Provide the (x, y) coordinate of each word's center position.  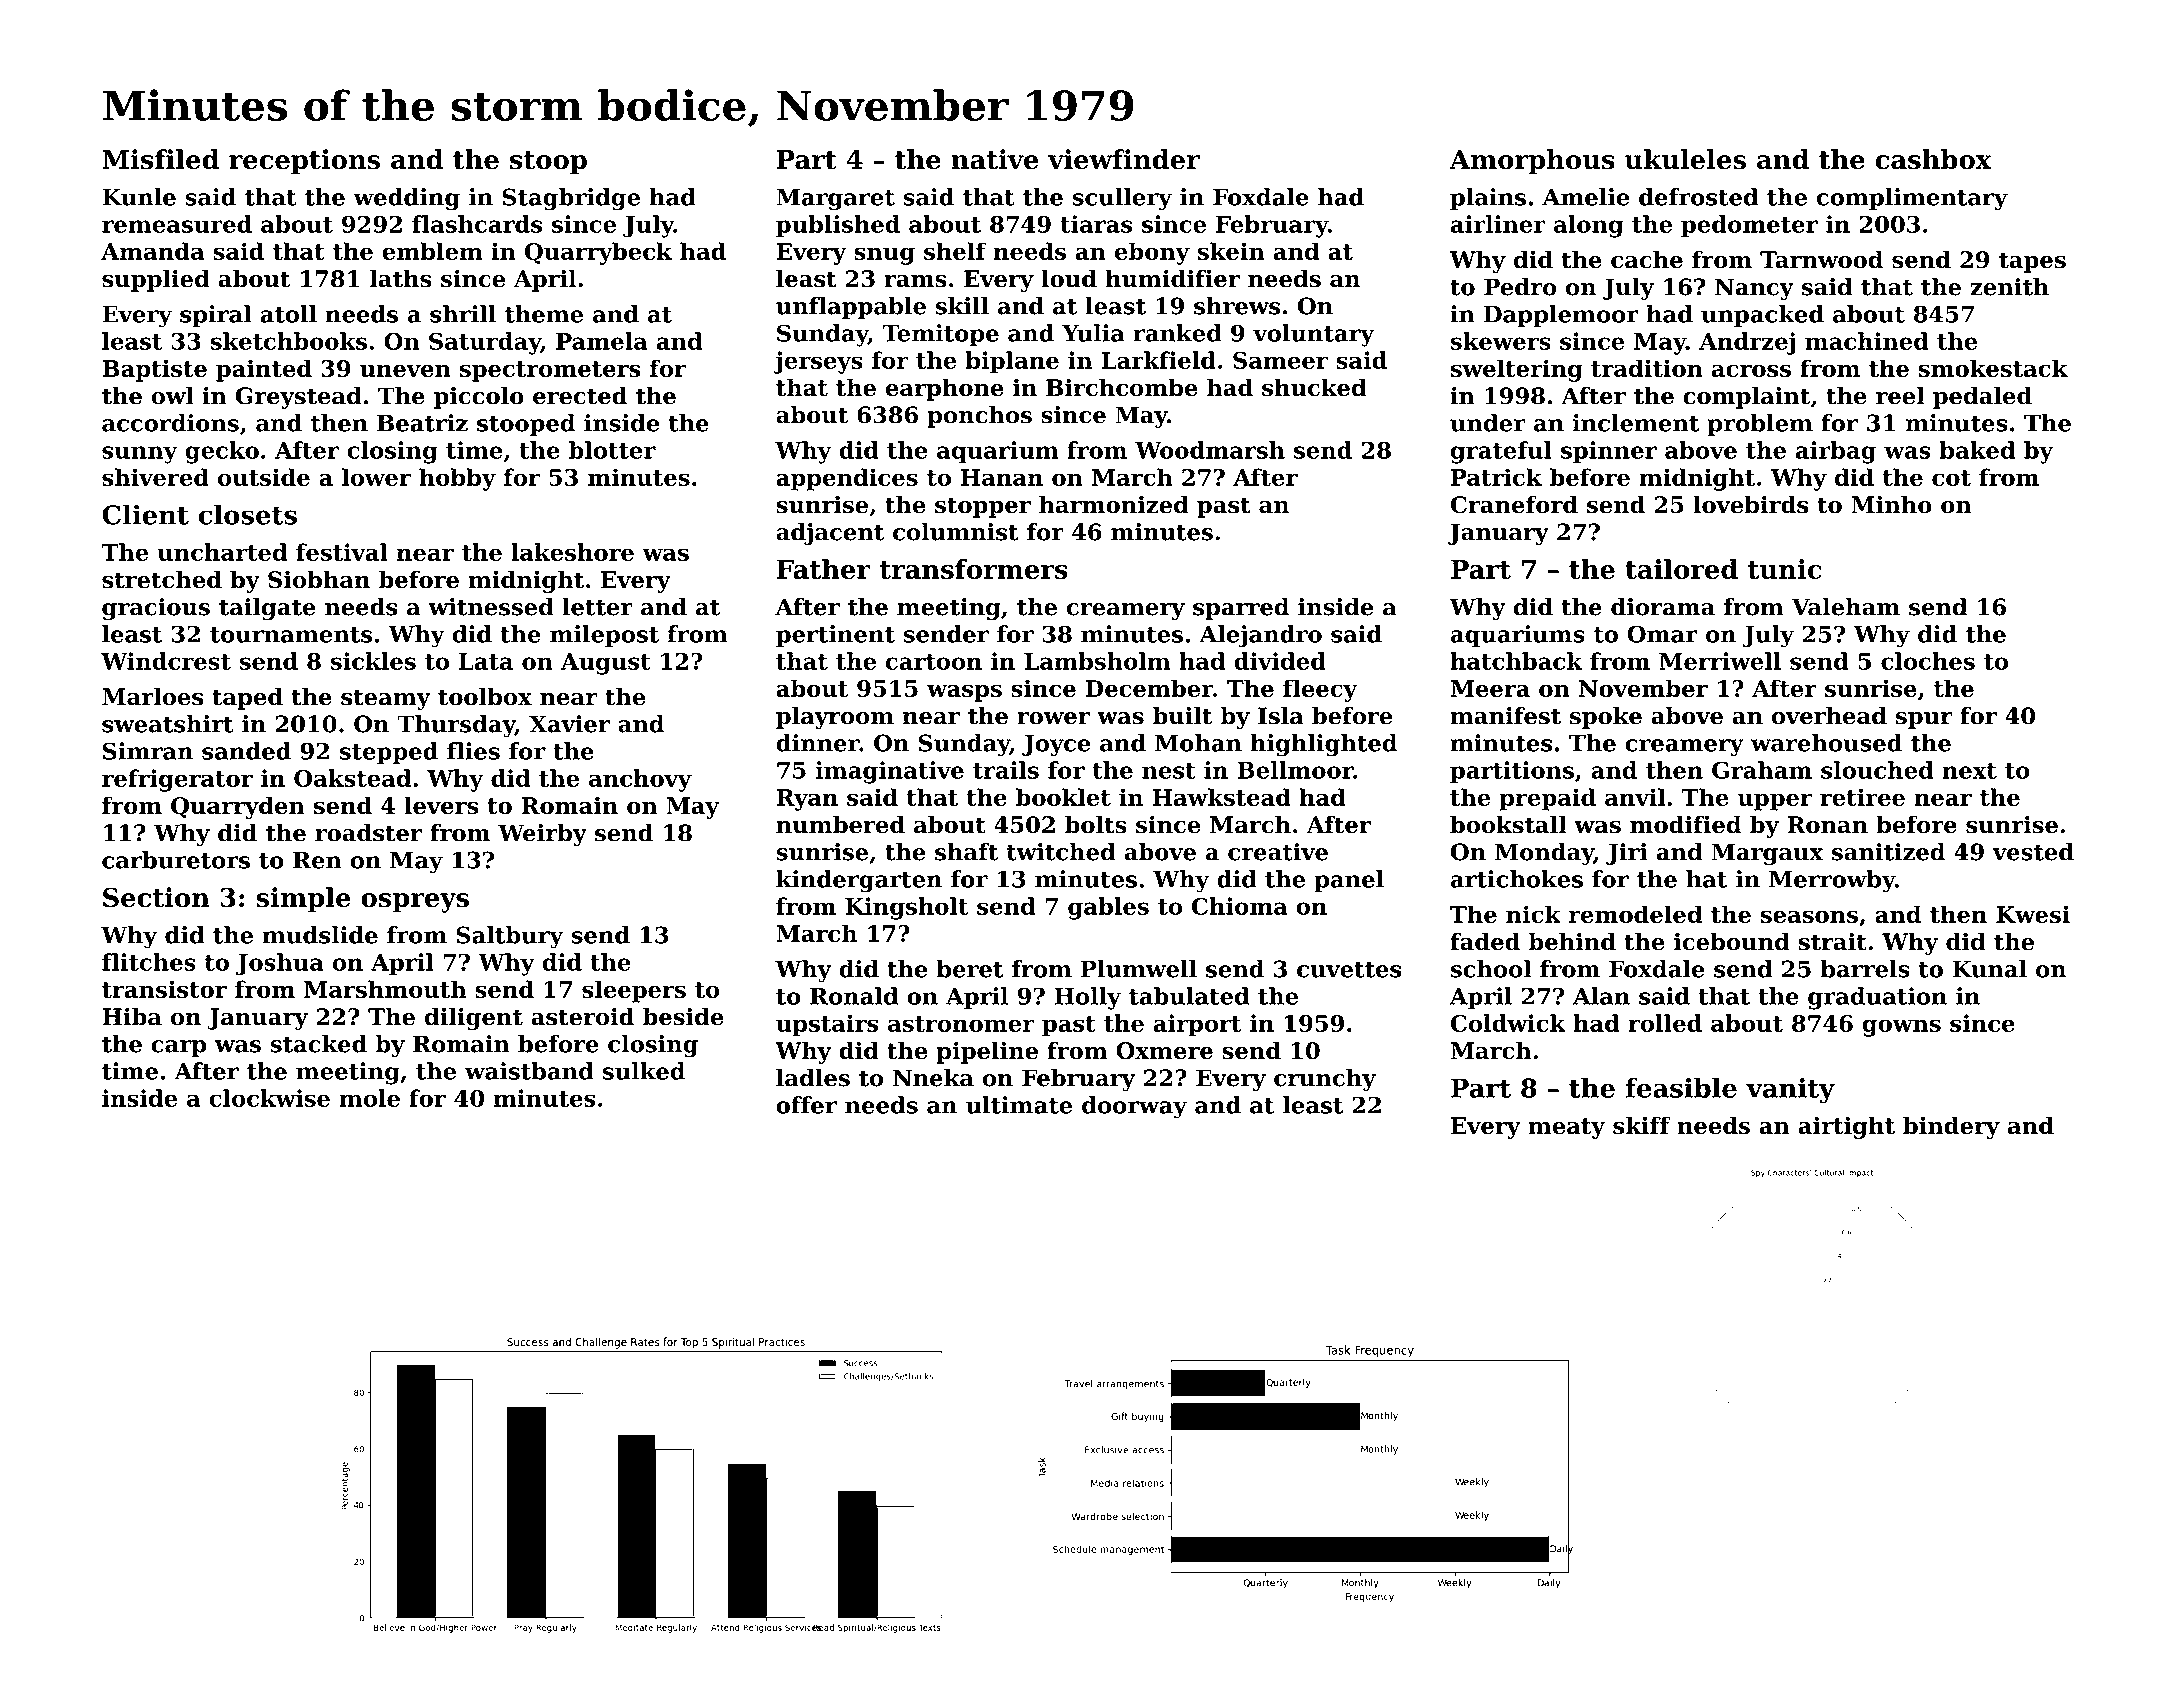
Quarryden (238, 807)
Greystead (299, 398)
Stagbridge (571, 199)
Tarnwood (1821, 259)
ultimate (1019, 1105)
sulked (644, 1071)
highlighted (1323, 745)
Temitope (940, 335)
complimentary (1912, 199)
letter (597, 607)
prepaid (1547, 799)
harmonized (1114, 504)
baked (1977, 450)
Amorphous (1532, 162)
